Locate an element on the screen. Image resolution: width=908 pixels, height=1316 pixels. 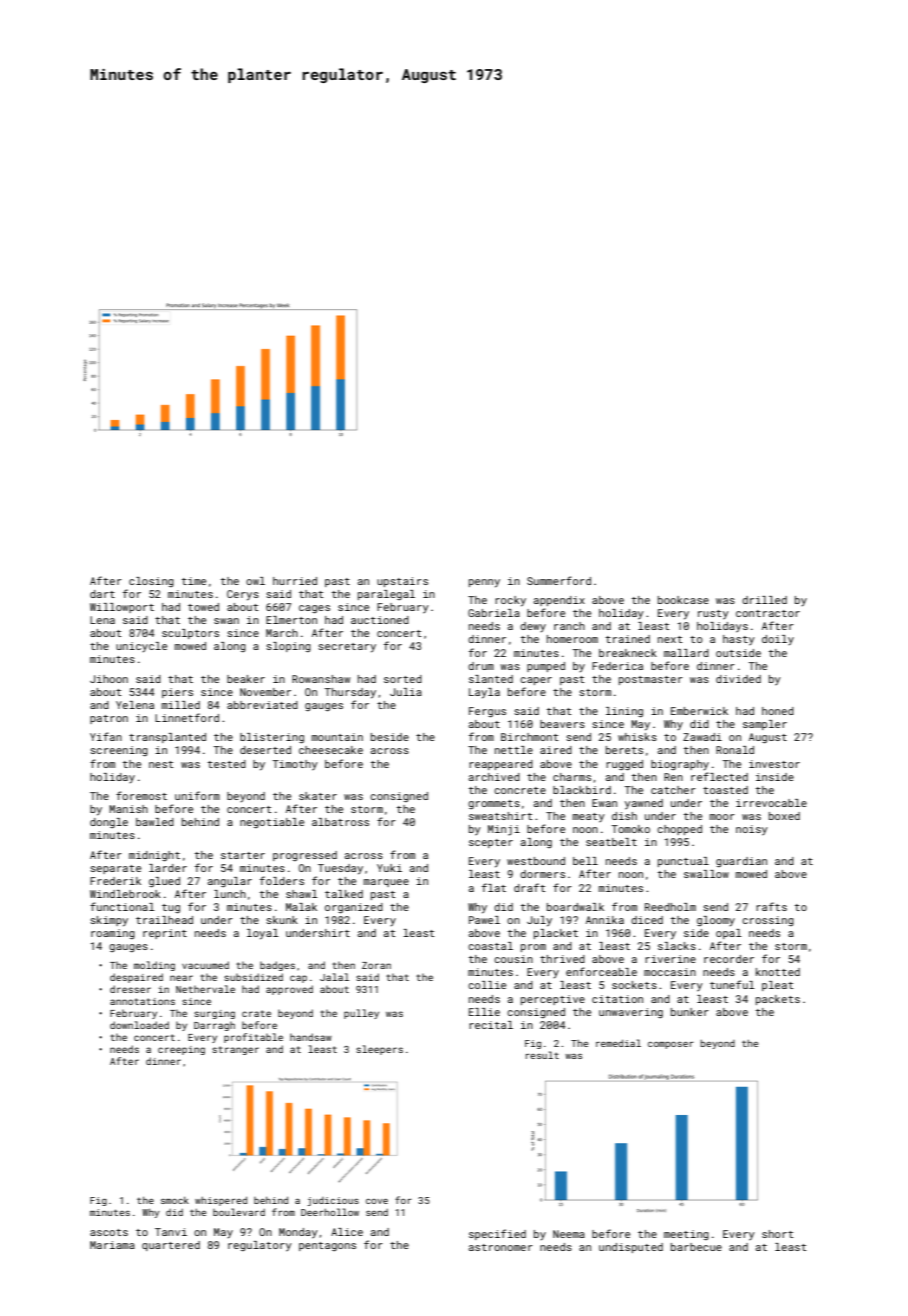
rugged is located at coordinates (624, 765).
